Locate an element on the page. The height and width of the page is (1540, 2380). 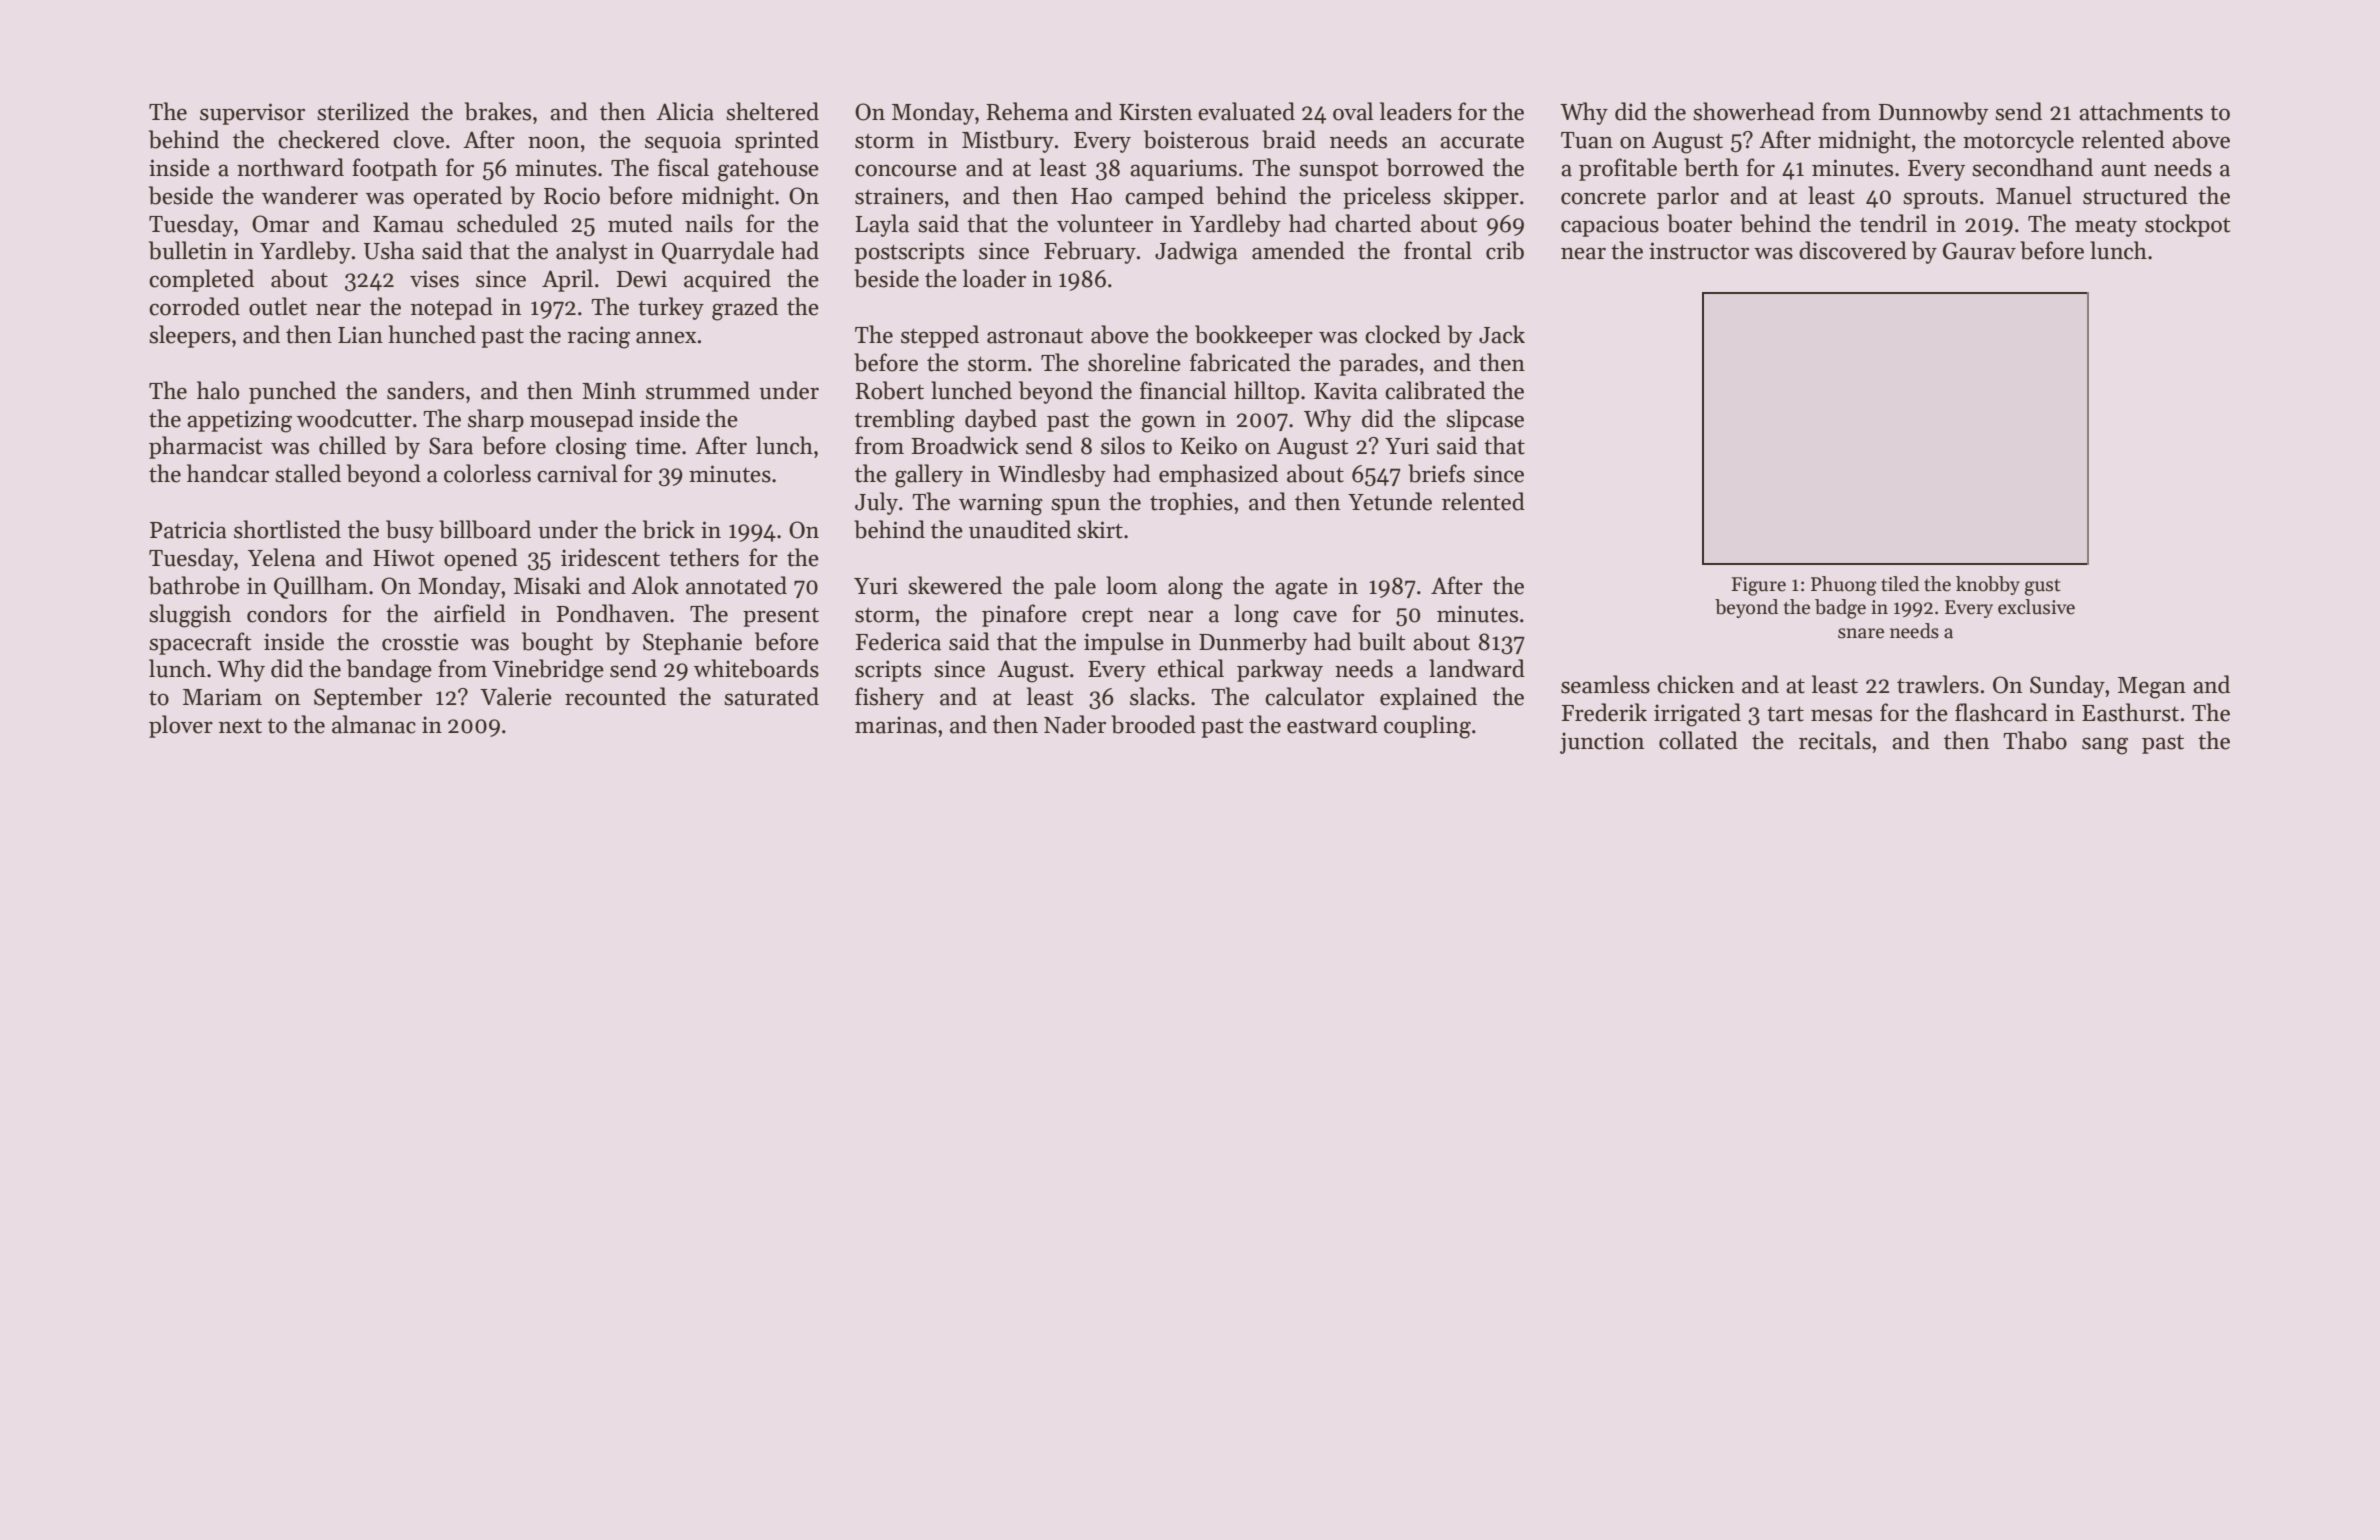
present is located at coordinates (781, 617).
